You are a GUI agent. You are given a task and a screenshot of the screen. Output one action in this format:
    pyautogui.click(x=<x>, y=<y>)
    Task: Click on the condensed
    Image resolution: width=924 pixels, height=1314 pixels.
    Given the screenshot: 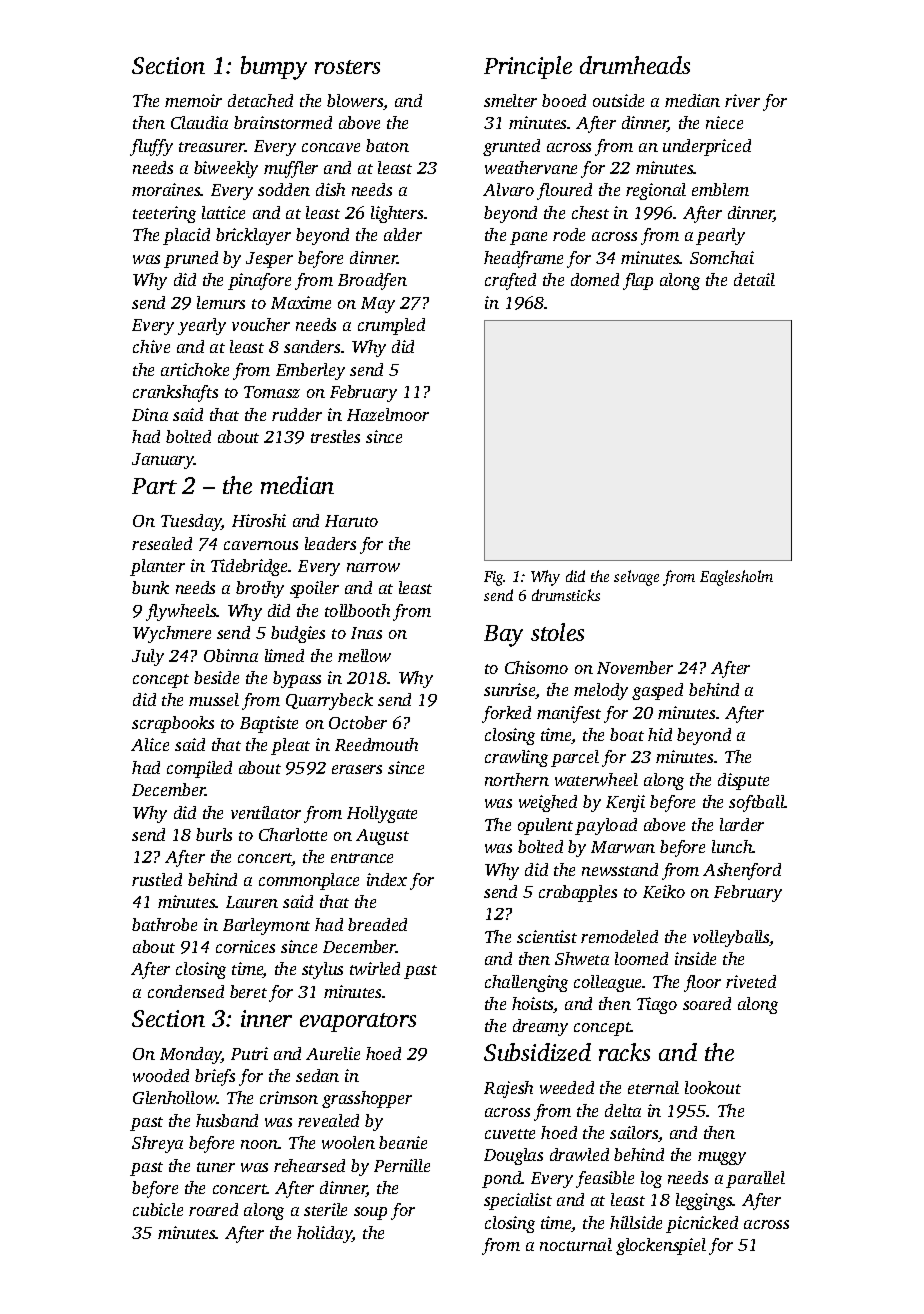 What is the action you would take?
    pyautogui.click(x=186, y=991)
